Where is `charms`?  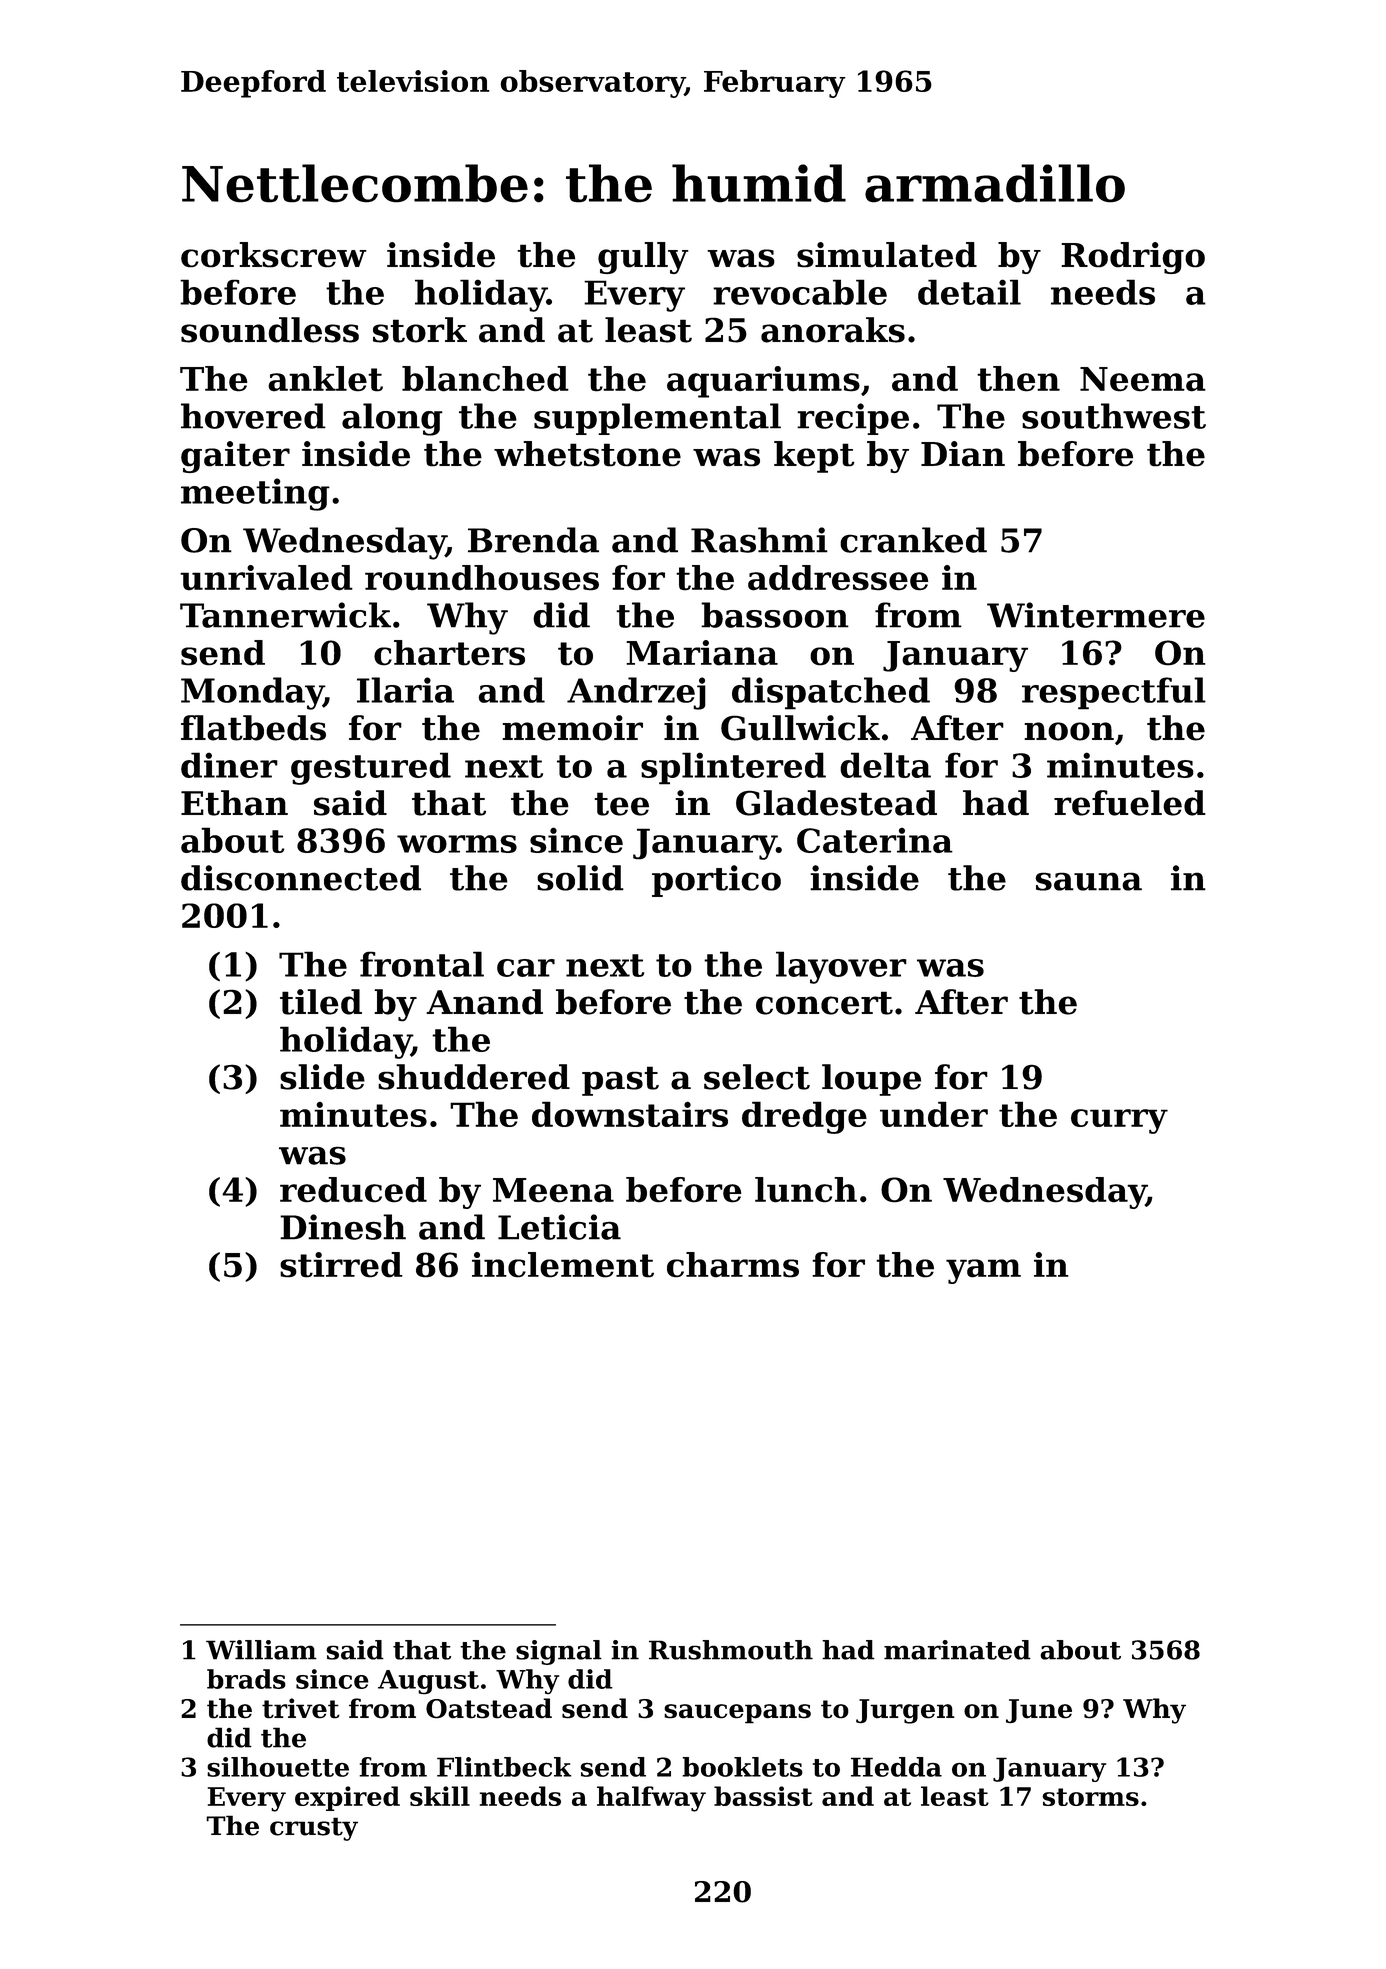 charms is located at coordinates (733, 1265).
